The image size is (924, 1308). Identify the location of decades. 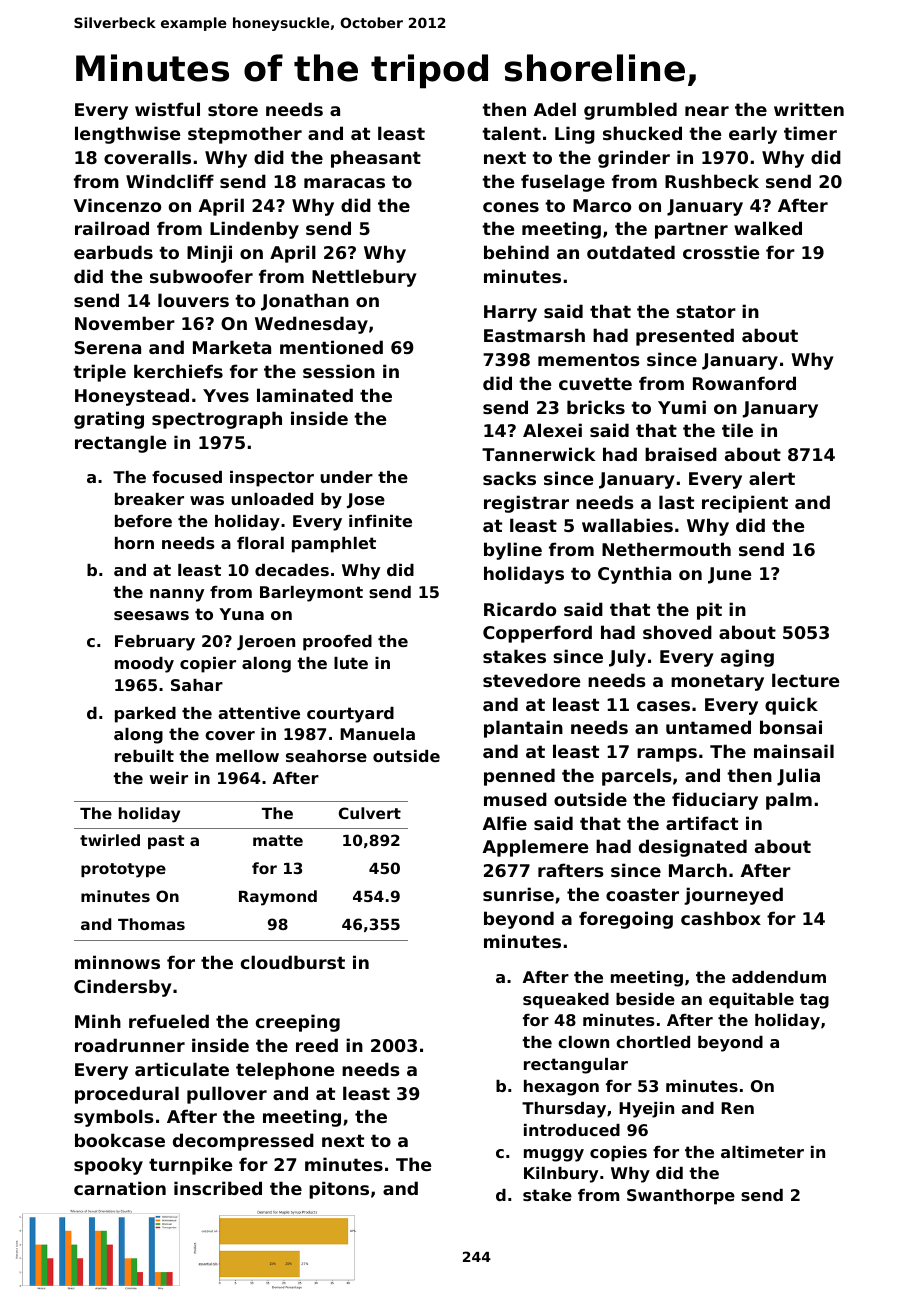
(292, 570).
